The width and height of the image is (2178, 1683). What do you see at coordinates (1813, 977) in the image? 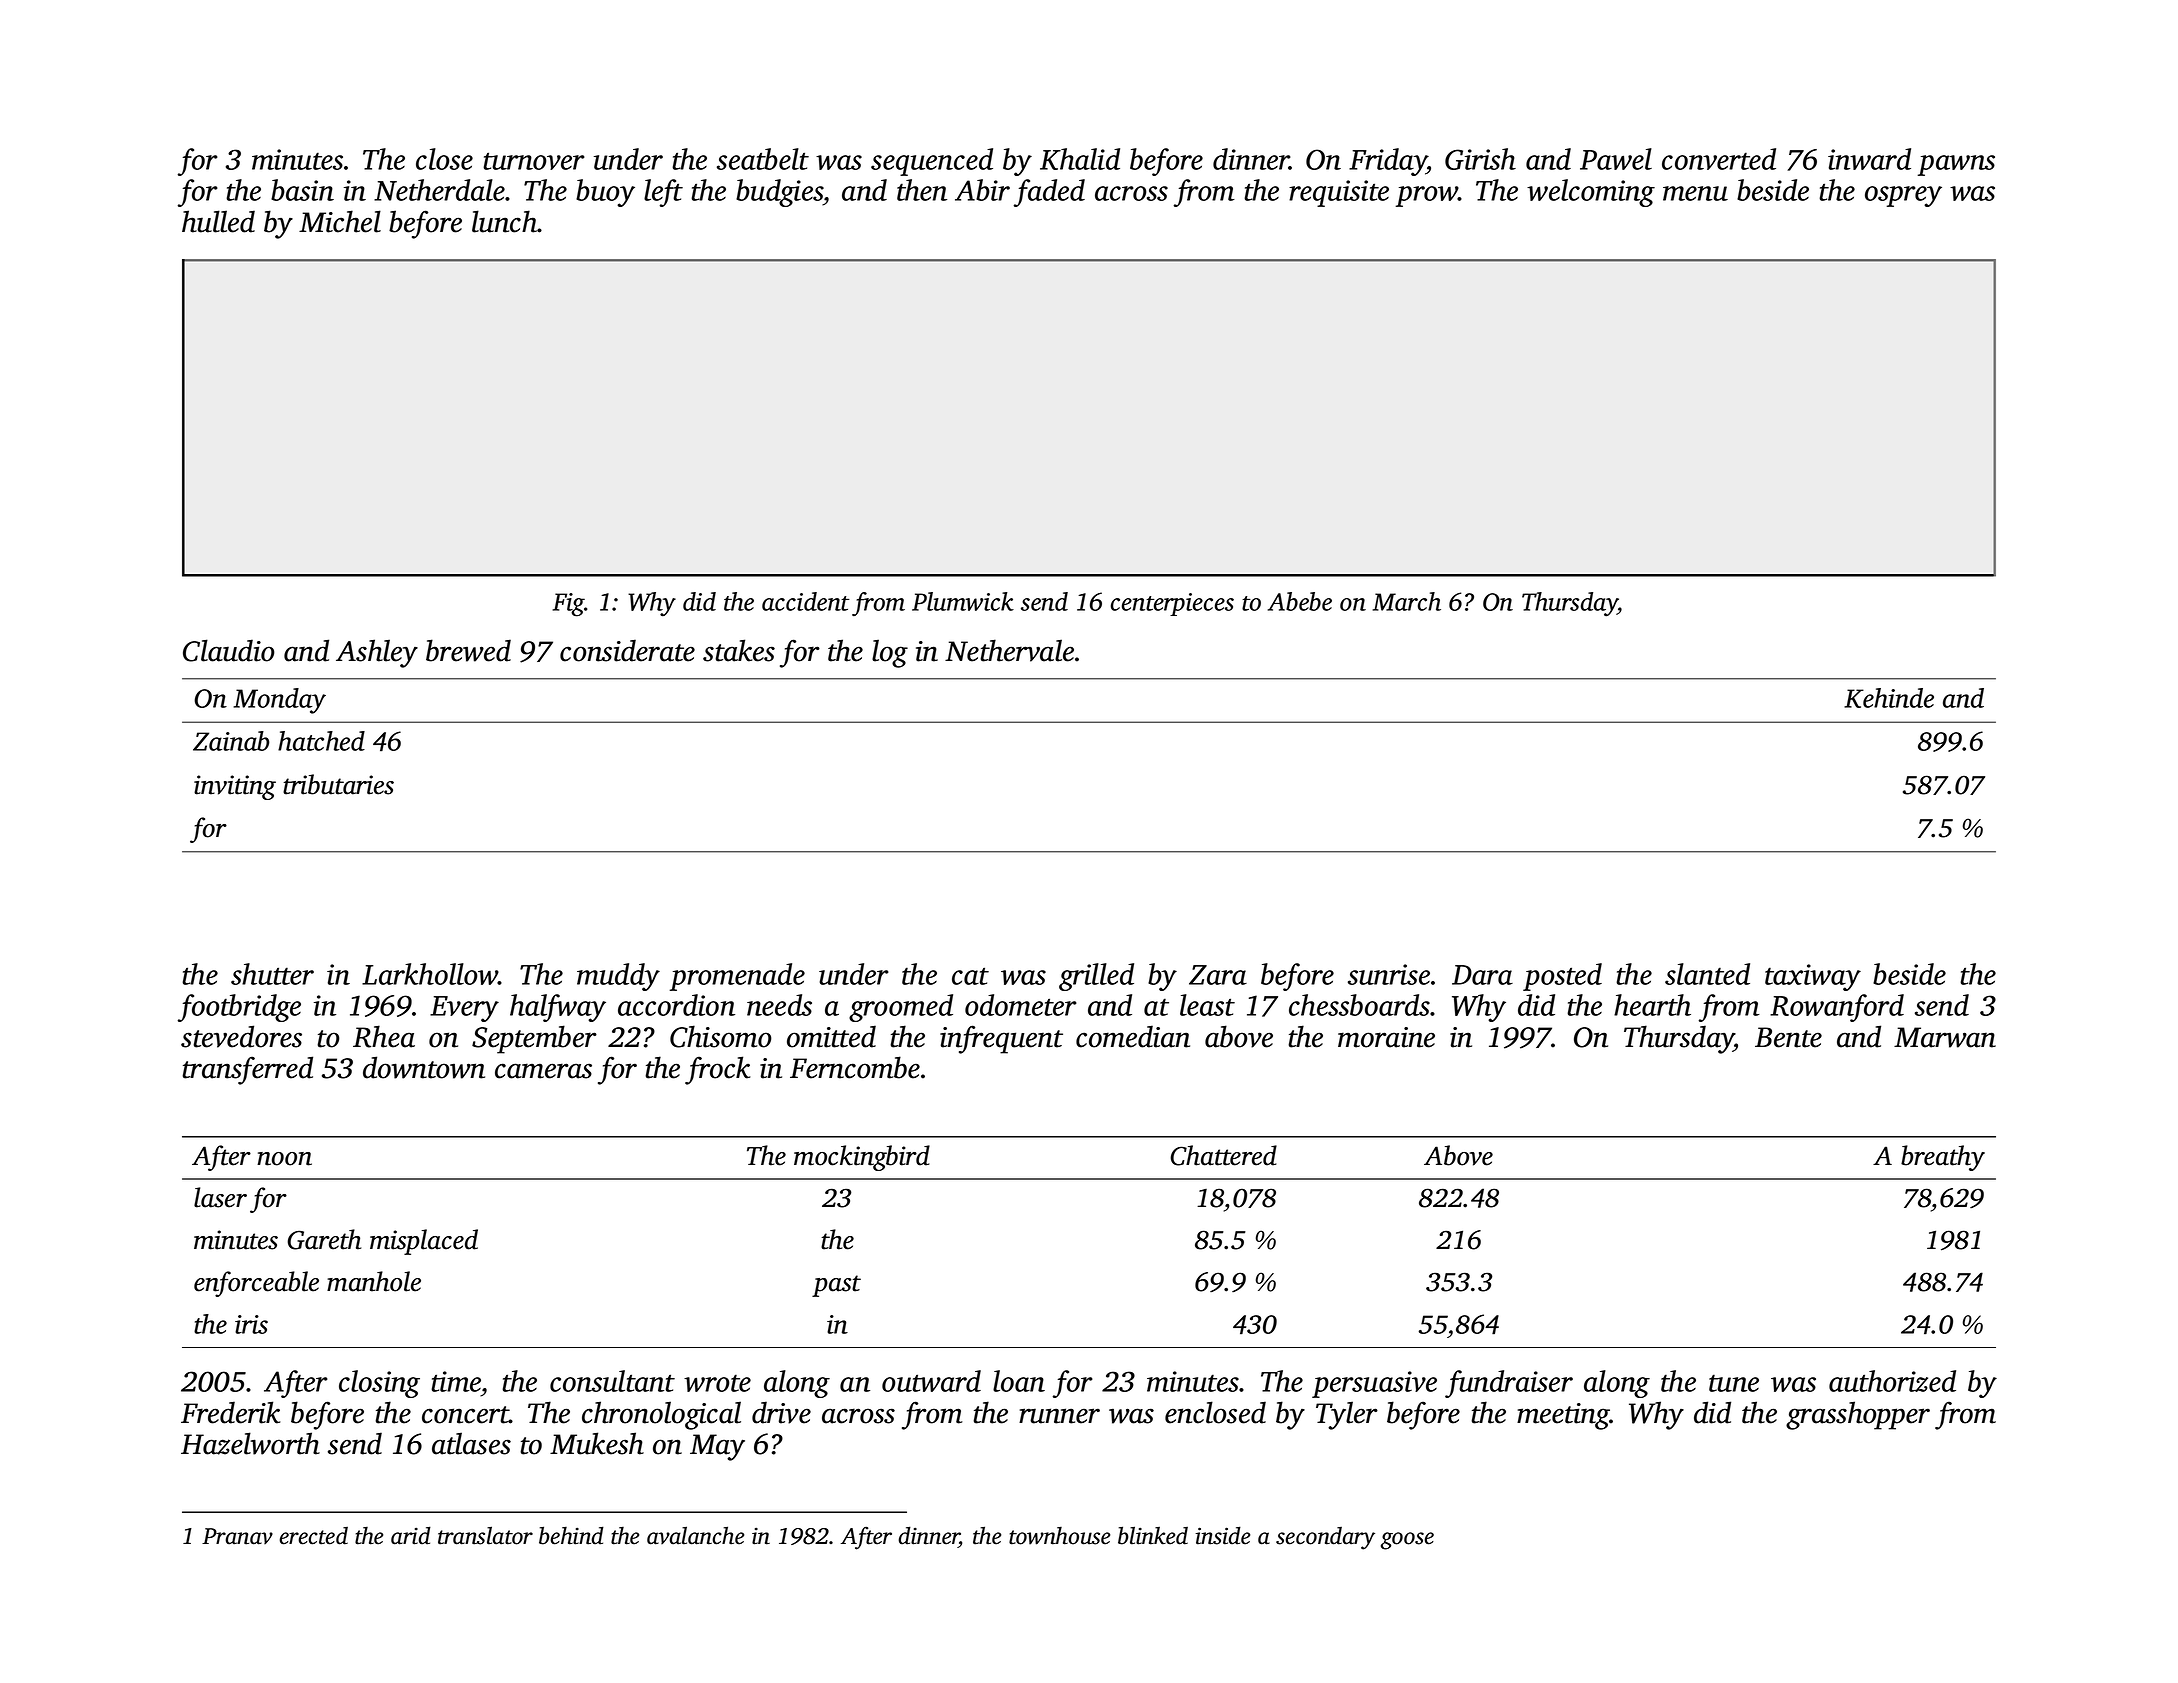
I see `taxiway` at bounding box center [1813, 977].
